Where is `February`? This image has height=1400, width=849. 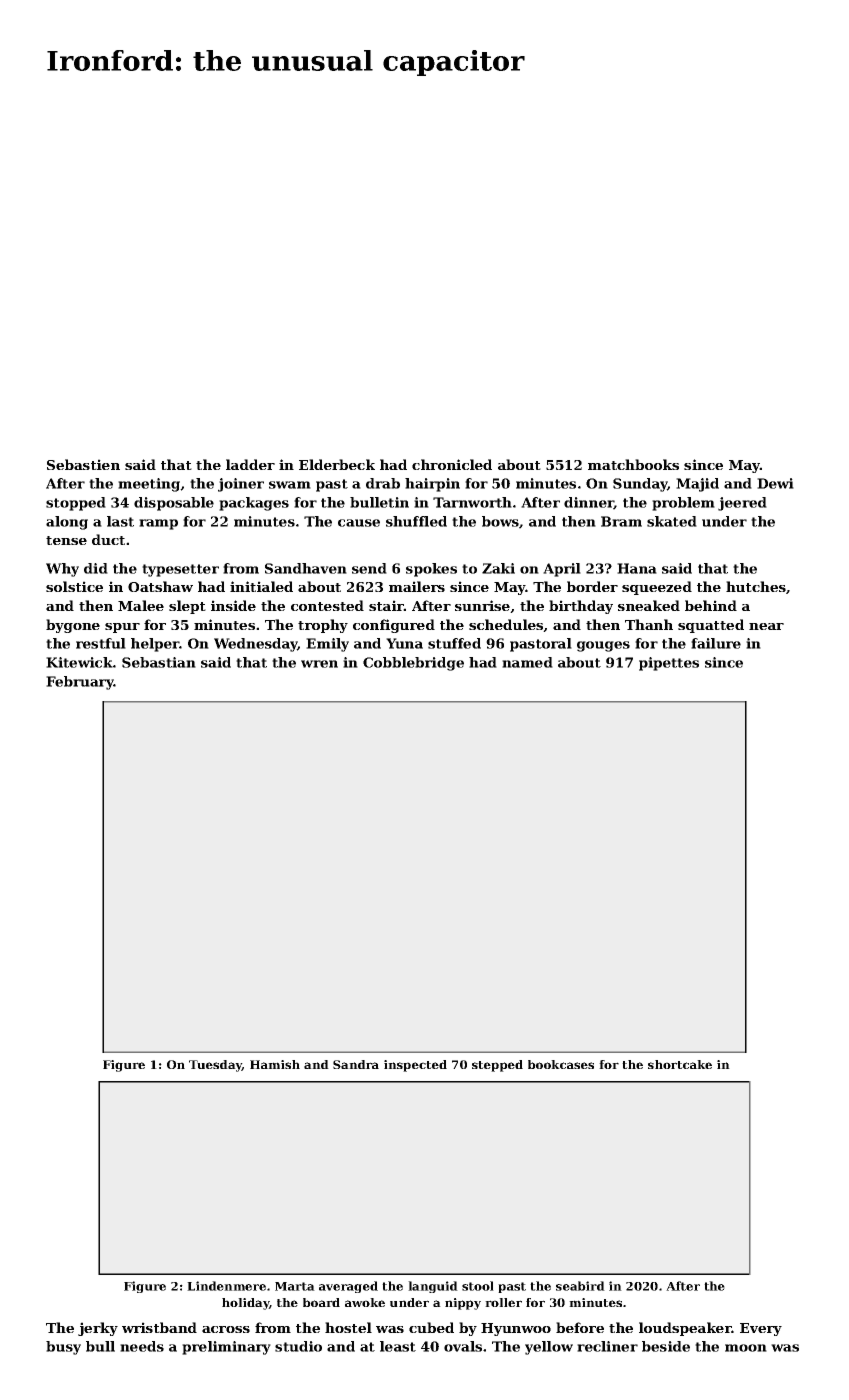 February is located at coordinates (80, 683).
